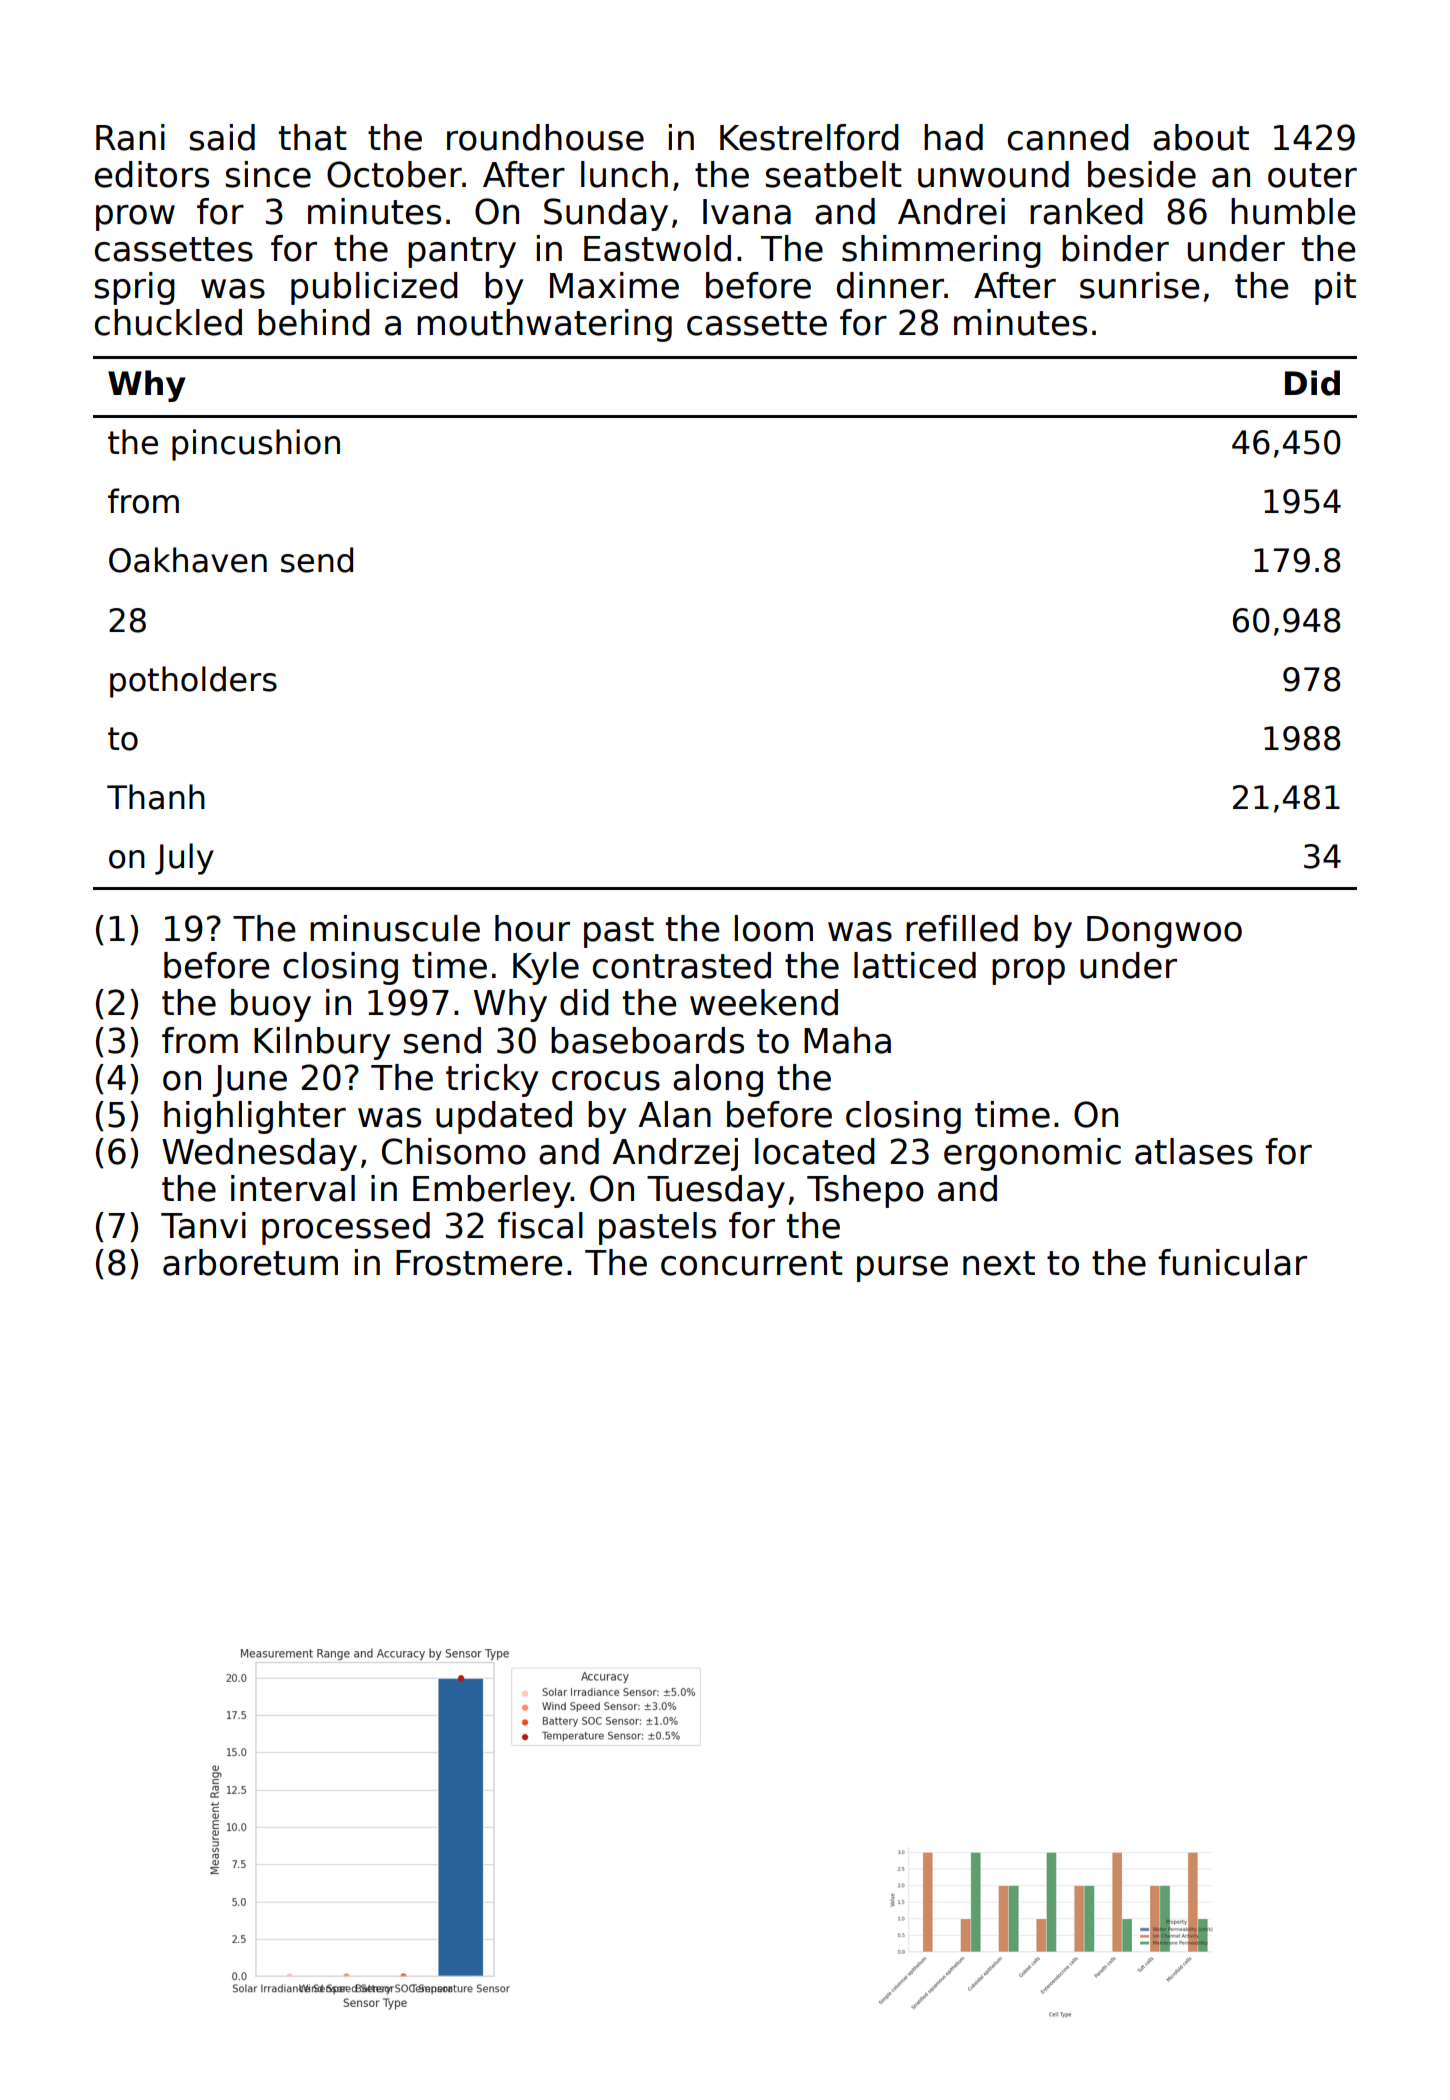  What do you see at coordinates (462, 252) in the image?
I see `pantry` at bounding box center [462, 252].
